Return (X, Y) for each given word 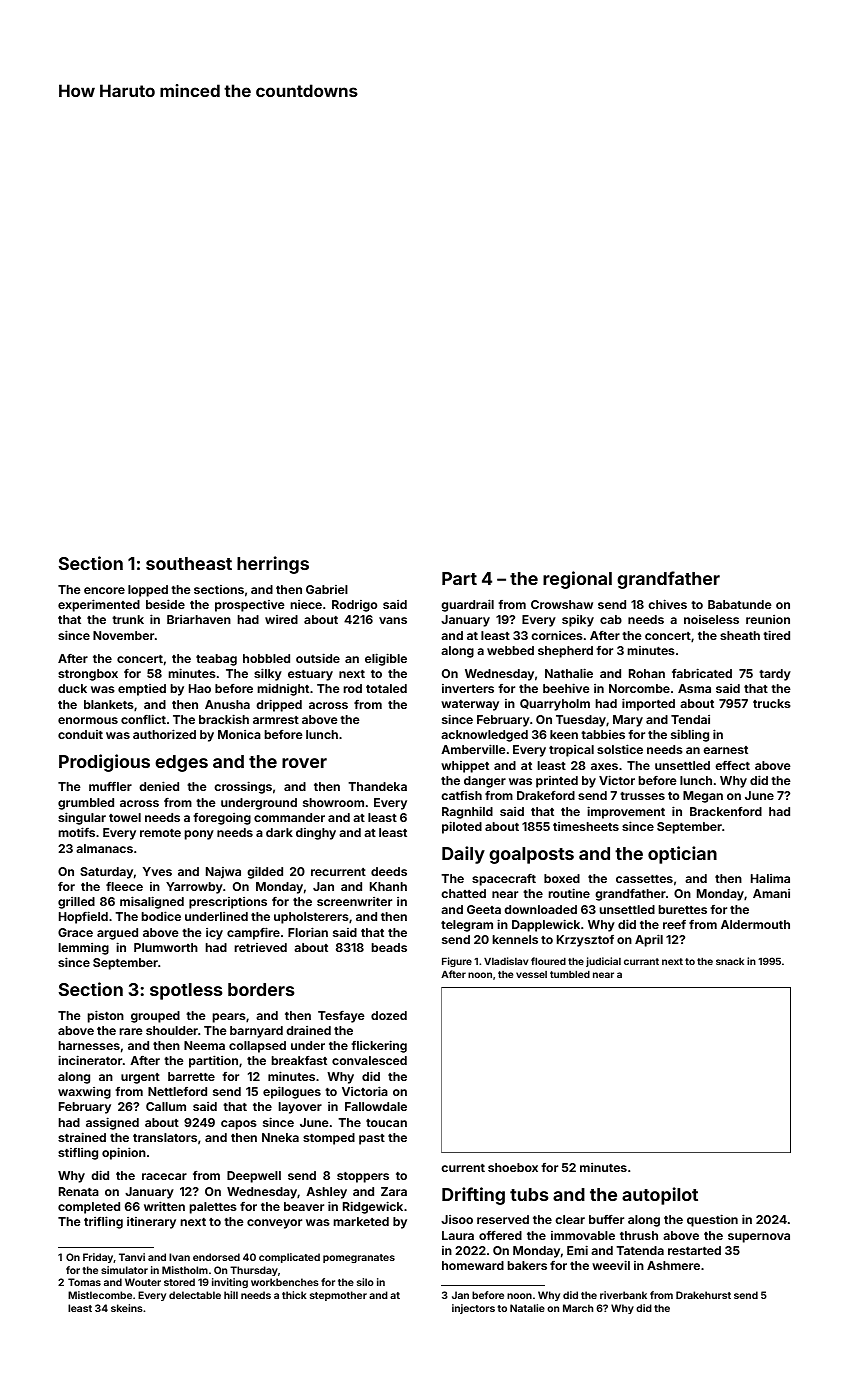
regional (577, 580)
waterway (470, 705)
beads (389, 947)
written (164, 1206)
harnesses (89, 1045)
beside (165, 604)
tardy (775, 675)
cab (611, 619)
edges (181, 763)
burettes (683, 909)
